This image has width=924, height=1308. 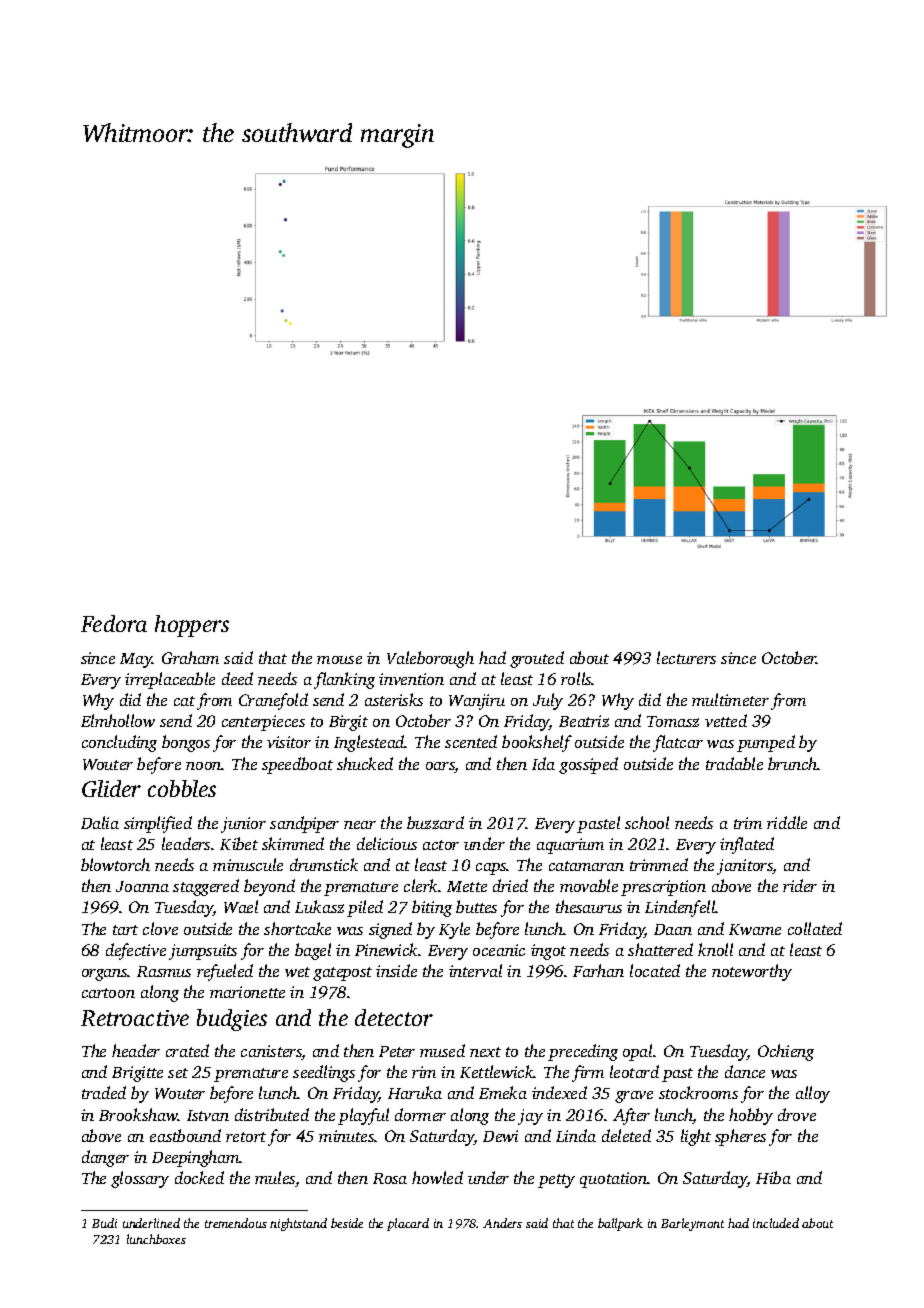 What do you see at coordinates (104, 1223) in the image?
I see `Budi` at bounding box center [104, 1223].
